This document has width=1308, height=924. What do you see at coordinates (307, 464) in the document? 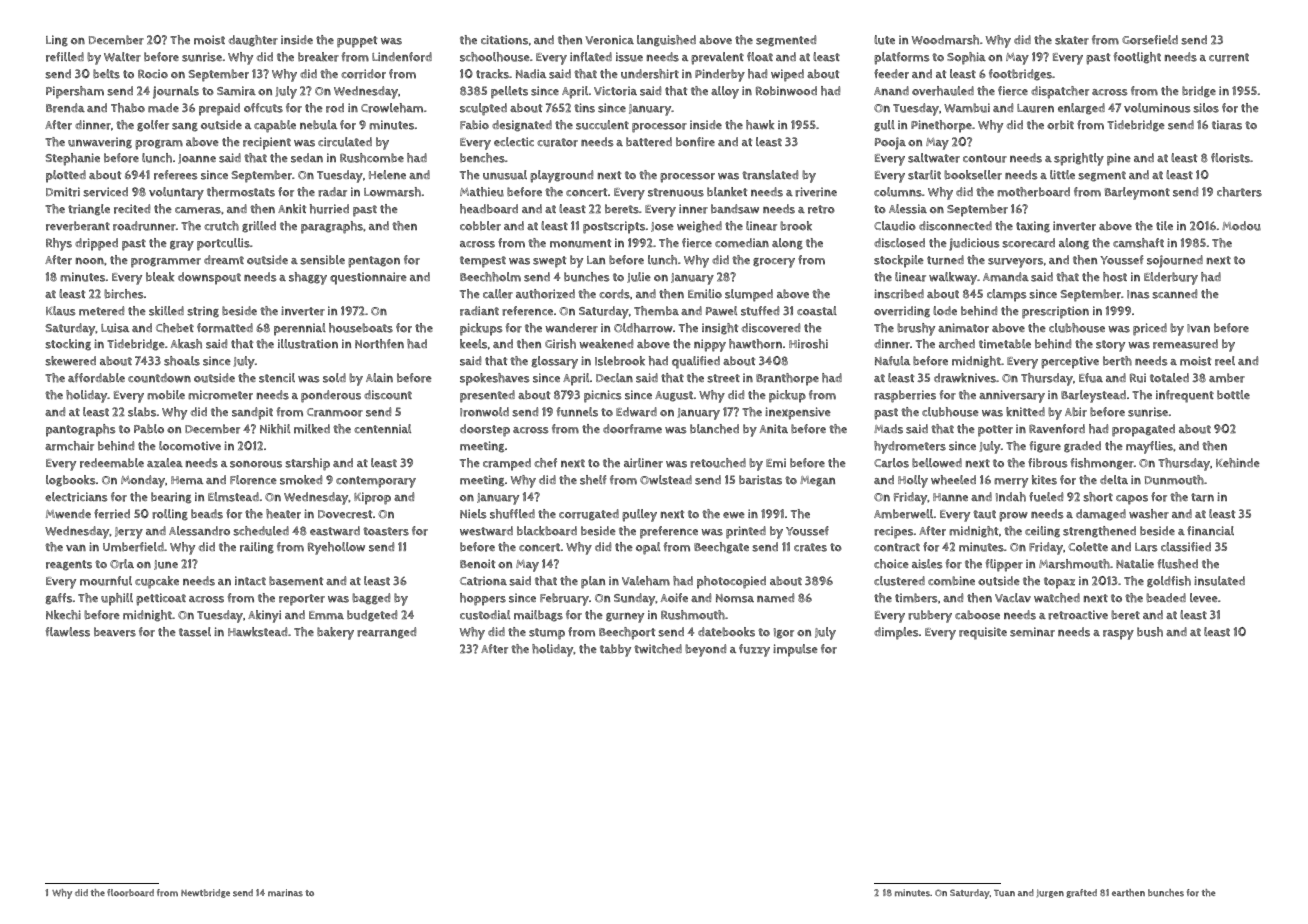
I see `starship` at bounding box center [307, 464].
